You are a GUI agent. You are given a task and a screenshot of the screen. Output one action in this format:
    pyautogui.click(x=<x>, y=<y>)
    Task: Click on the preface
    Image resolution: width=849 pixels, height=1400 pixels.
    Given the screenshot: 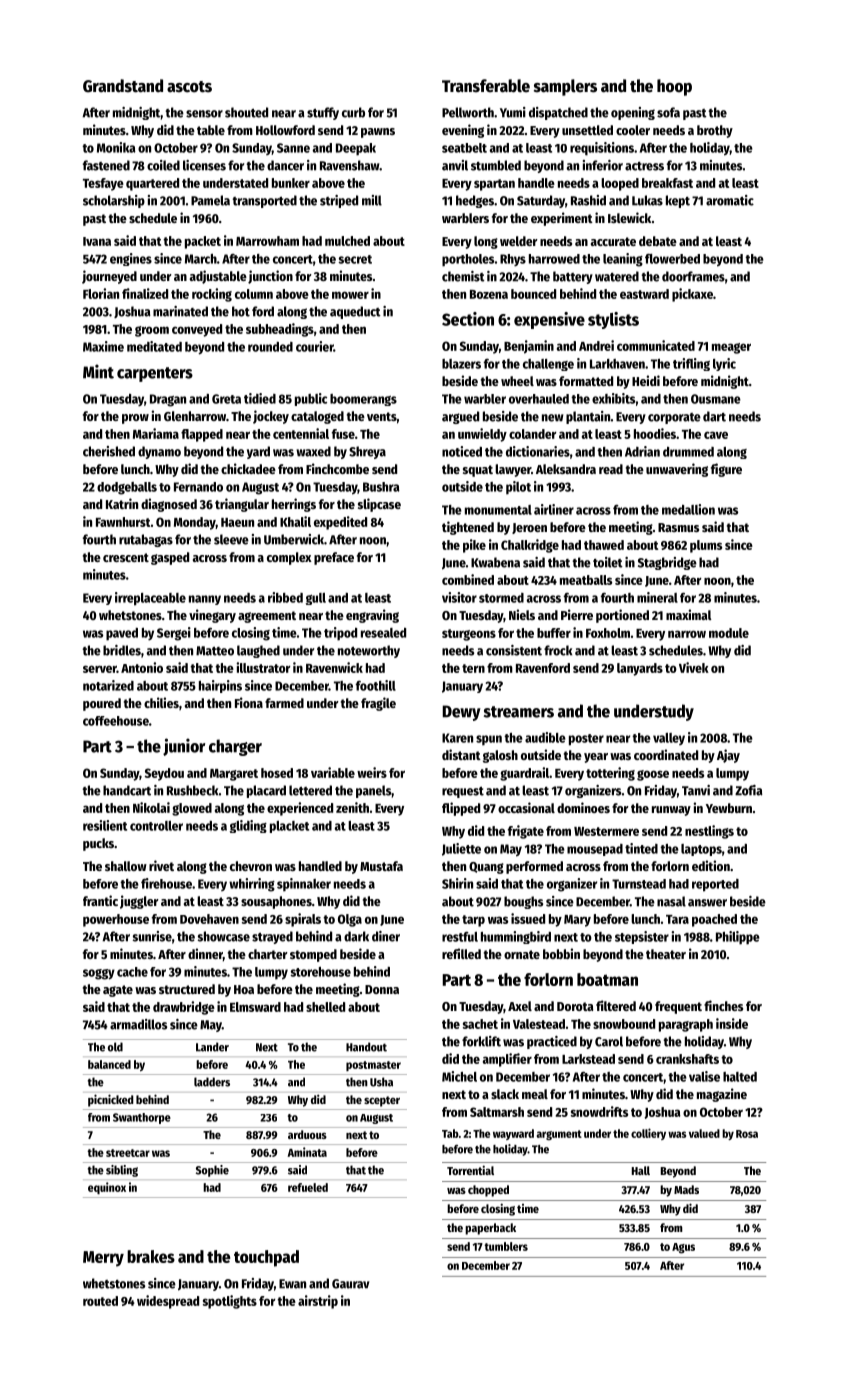 What is the action you would take?
    pyautogui.click(x=334, y=558)
